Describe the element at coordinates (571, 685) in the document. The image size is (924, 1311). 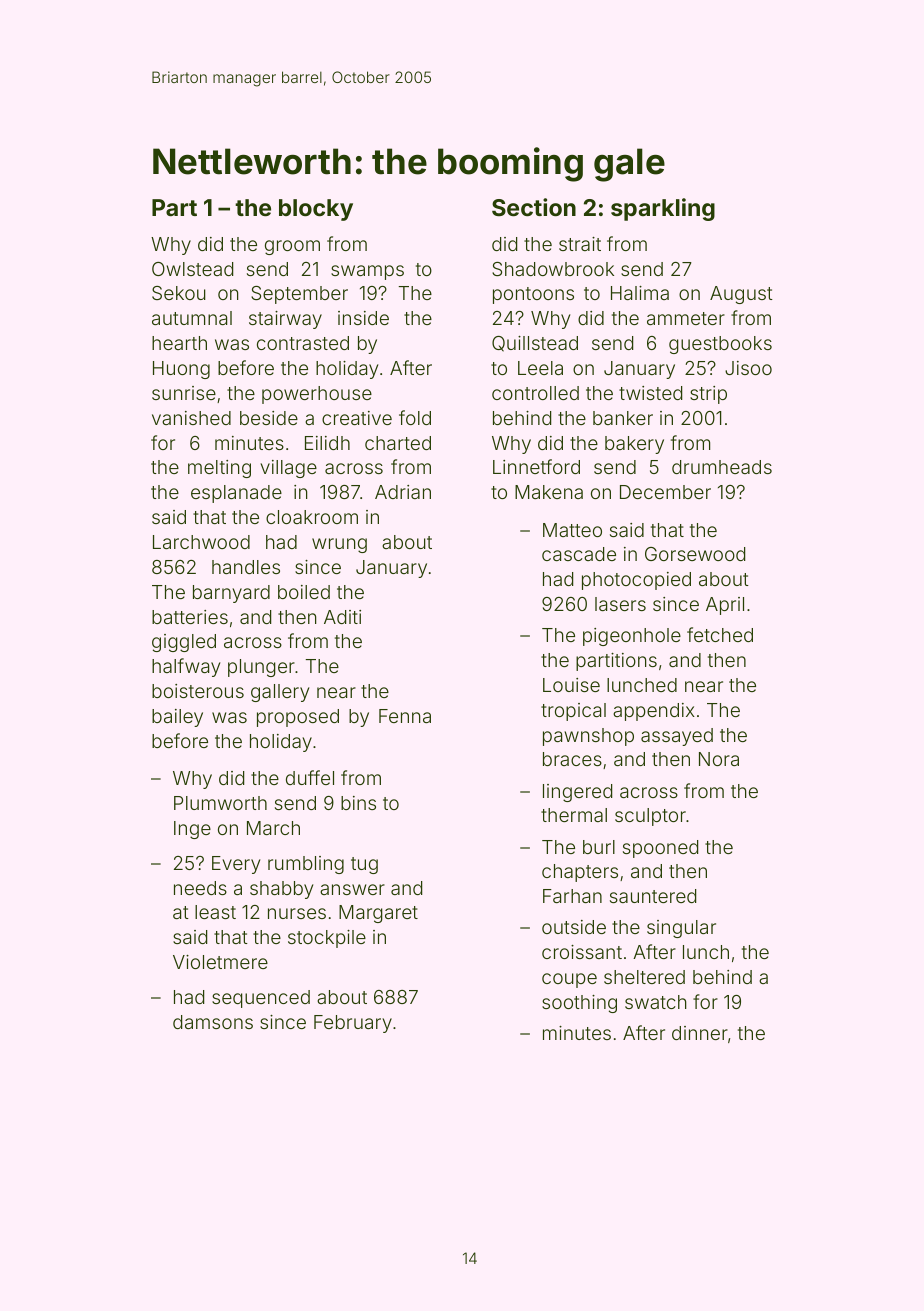
I see `Louise` at that location.
